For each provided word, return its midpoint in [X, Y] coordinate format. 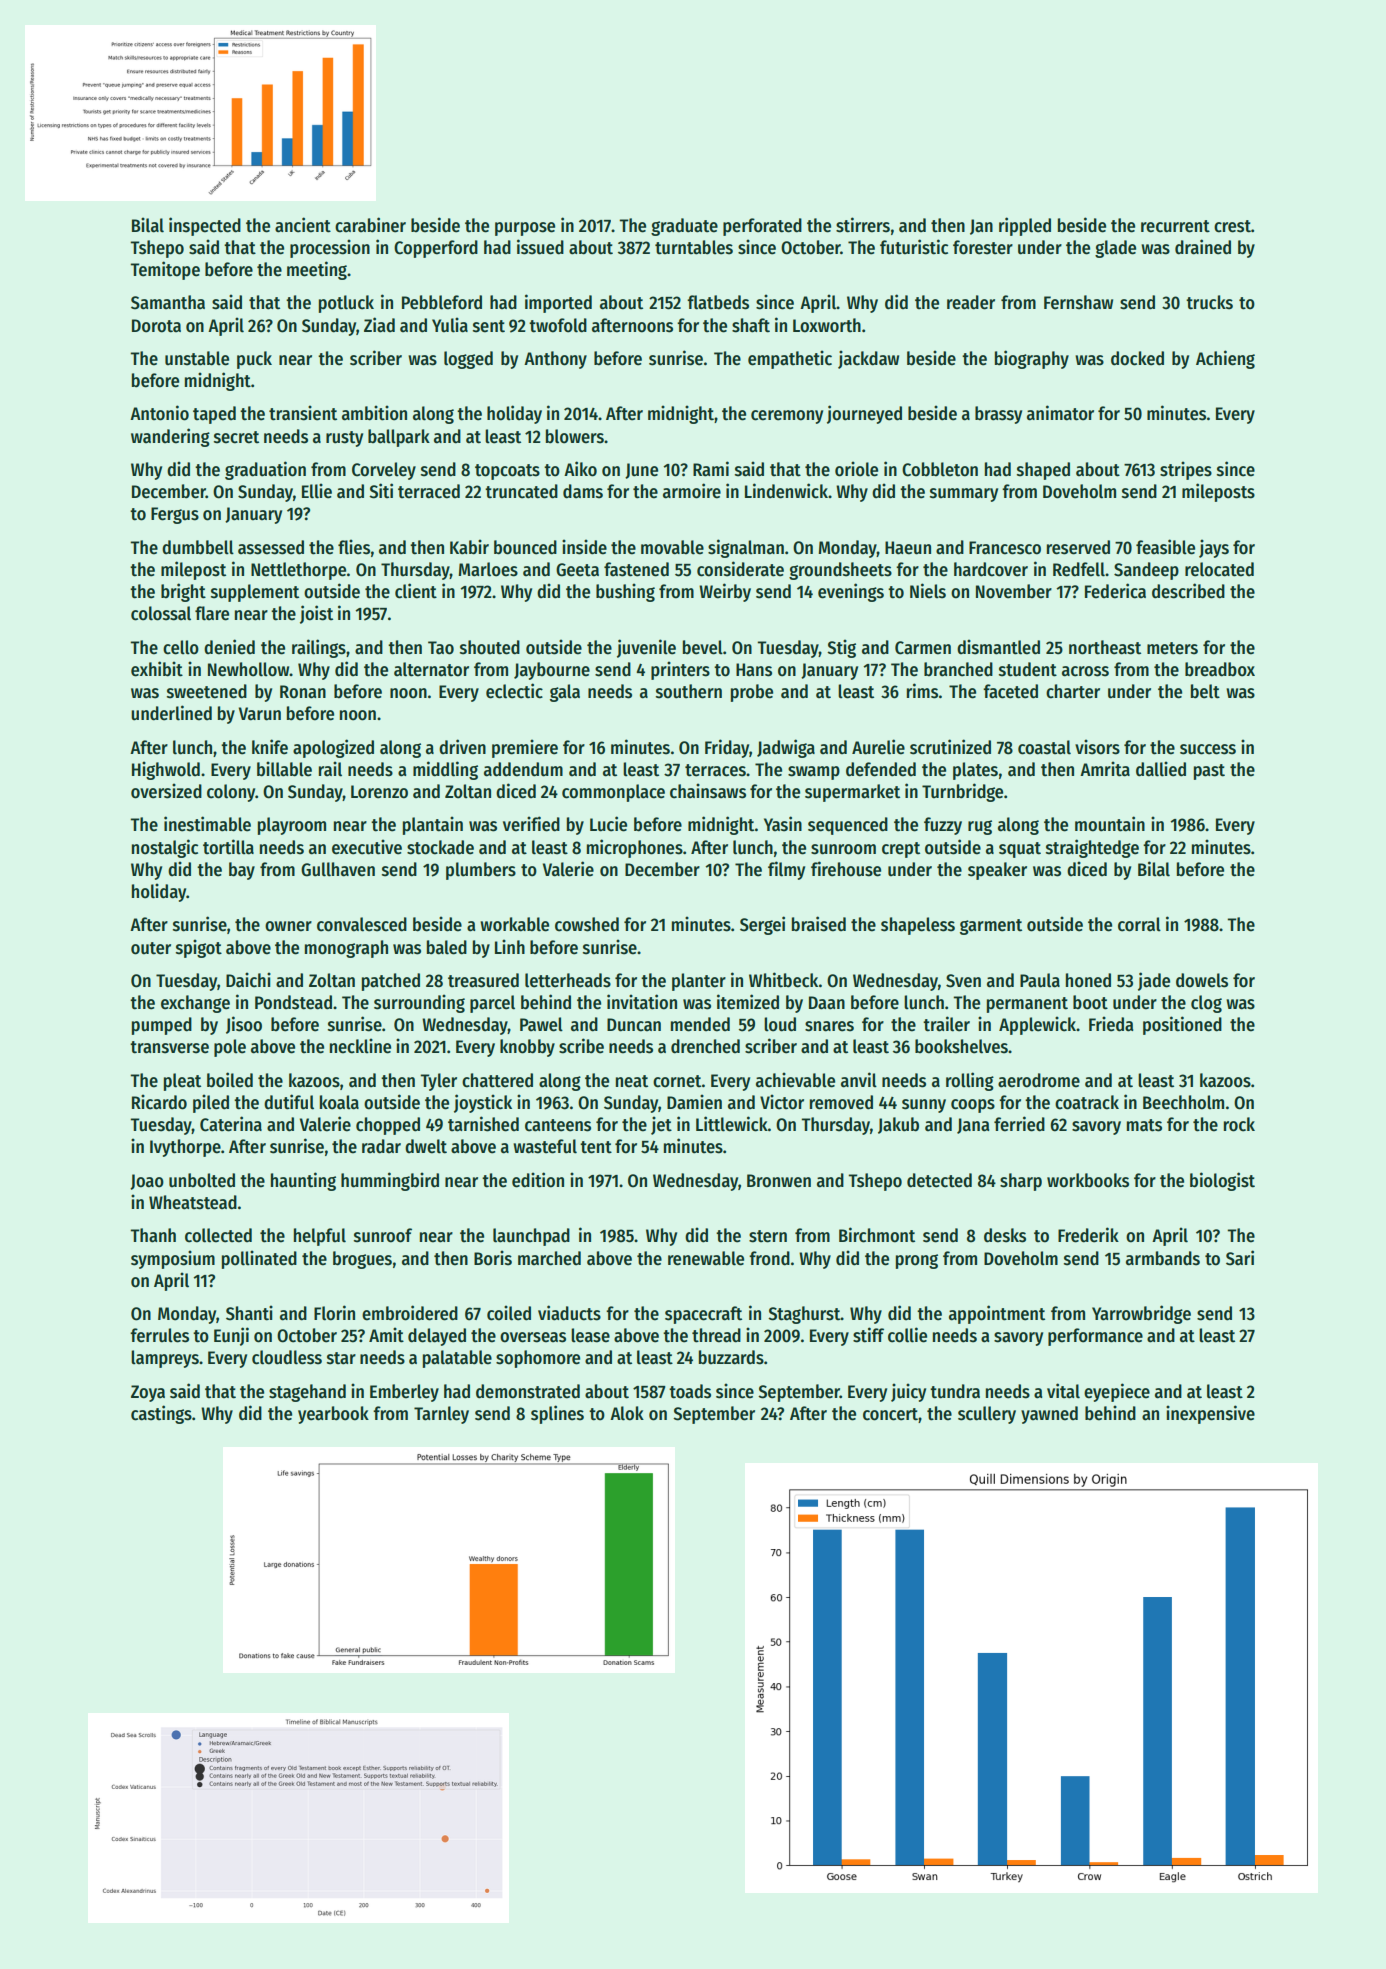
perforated [762, 227]
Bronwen [779, 1181]
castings [161, 1414]
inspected [205, 226]
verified [531, 824]
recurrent [1175, 226]
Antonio [159, 413]
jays [1214, 548]
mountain [1110, 824]
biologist [1222, 1181]
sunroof [383, 1235]
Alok [627, 1413]
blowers [575, 436]
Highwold [166, 770]
